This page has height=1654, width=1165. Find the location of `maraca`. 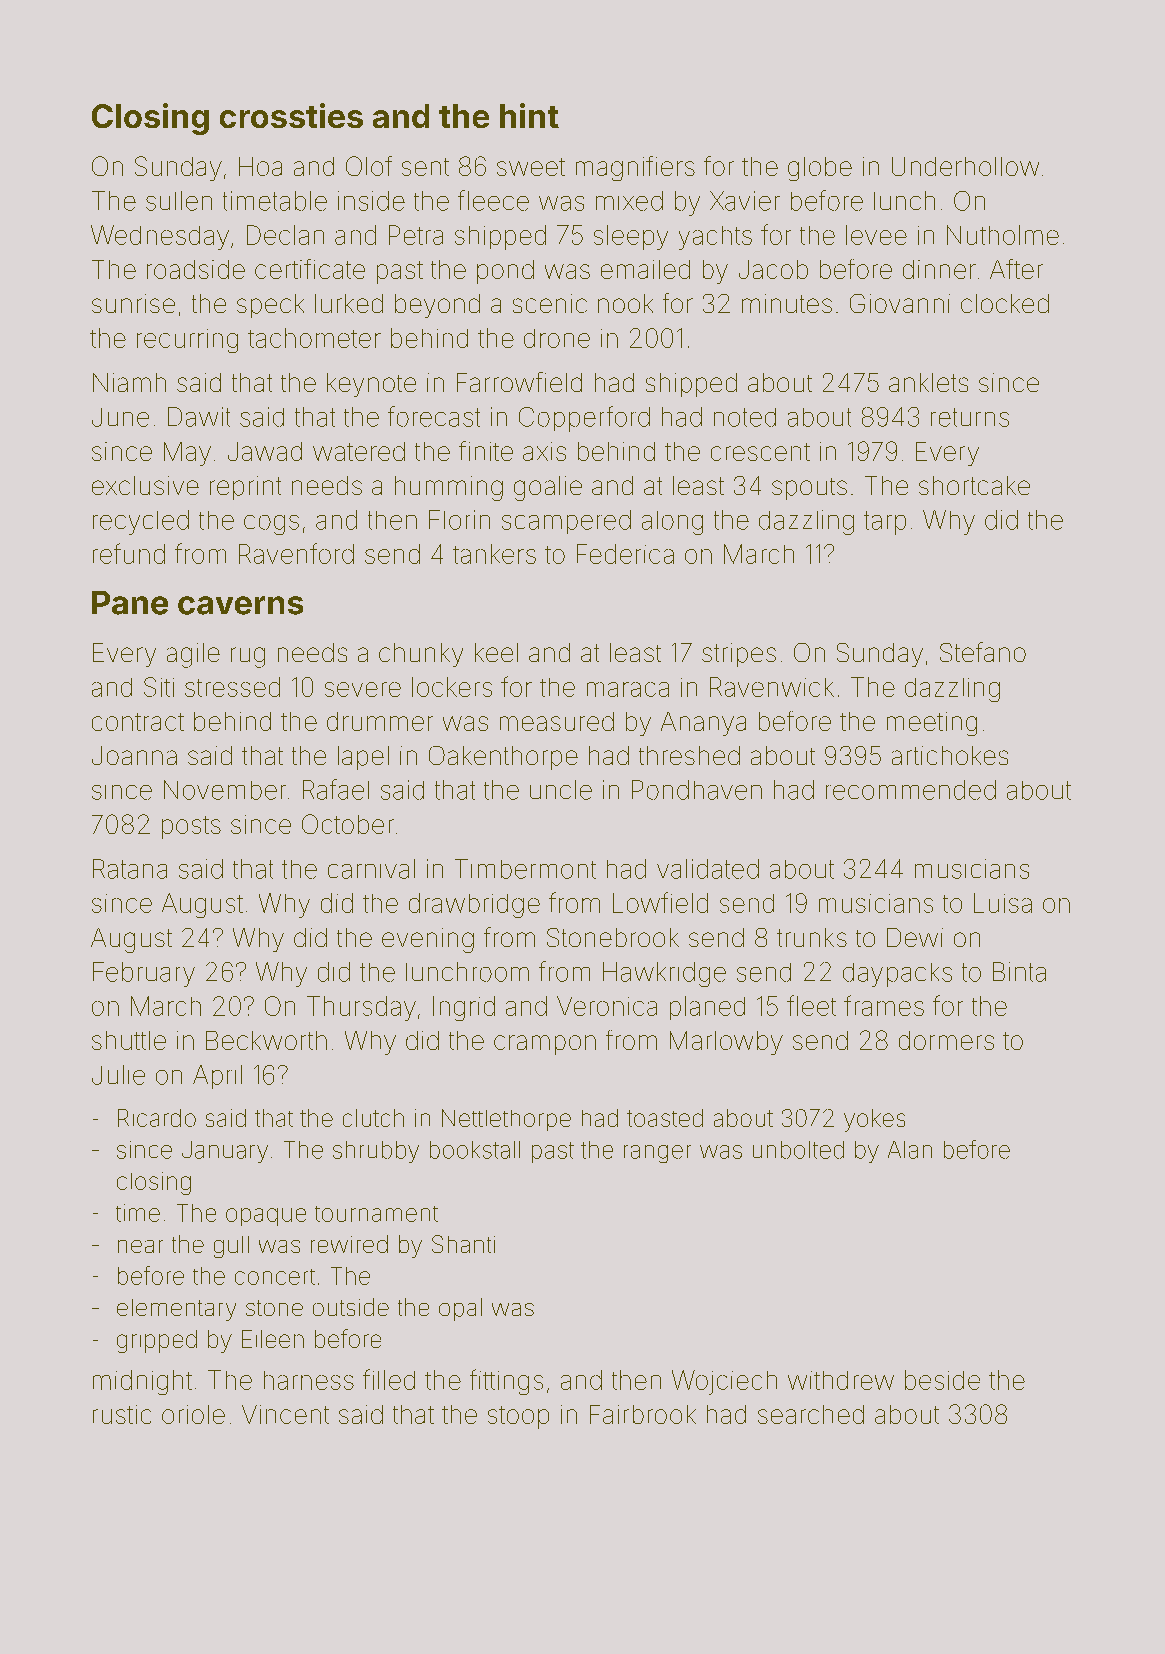

maraca is located at coordinates (628, 689).
